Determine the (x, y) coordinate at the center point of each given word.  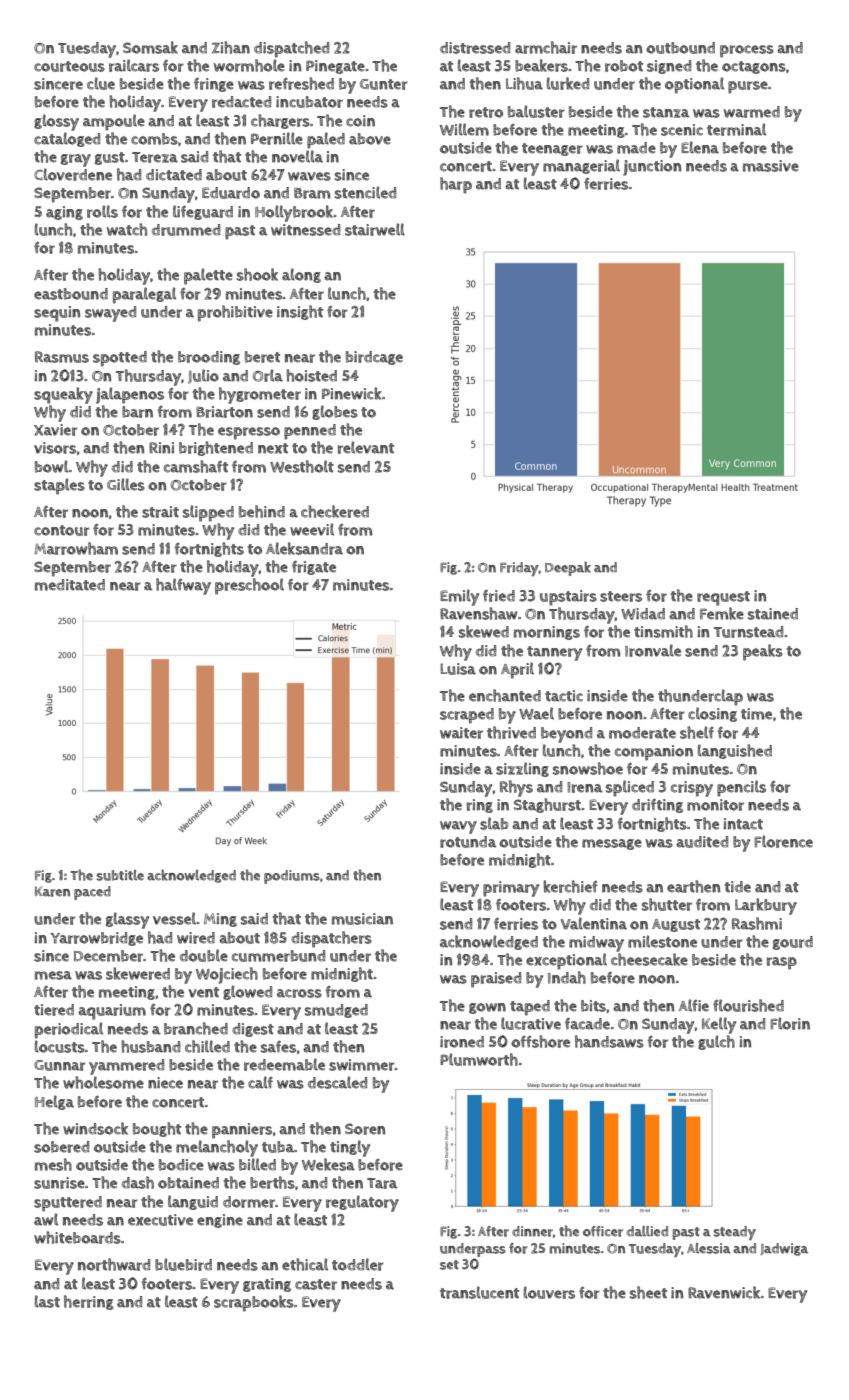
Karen (52, 891)
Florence (783, 841)
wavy (458, 827)
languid (193, 1202)
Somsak (150, 47)
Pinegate (335, 67)
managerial (581, 166)
